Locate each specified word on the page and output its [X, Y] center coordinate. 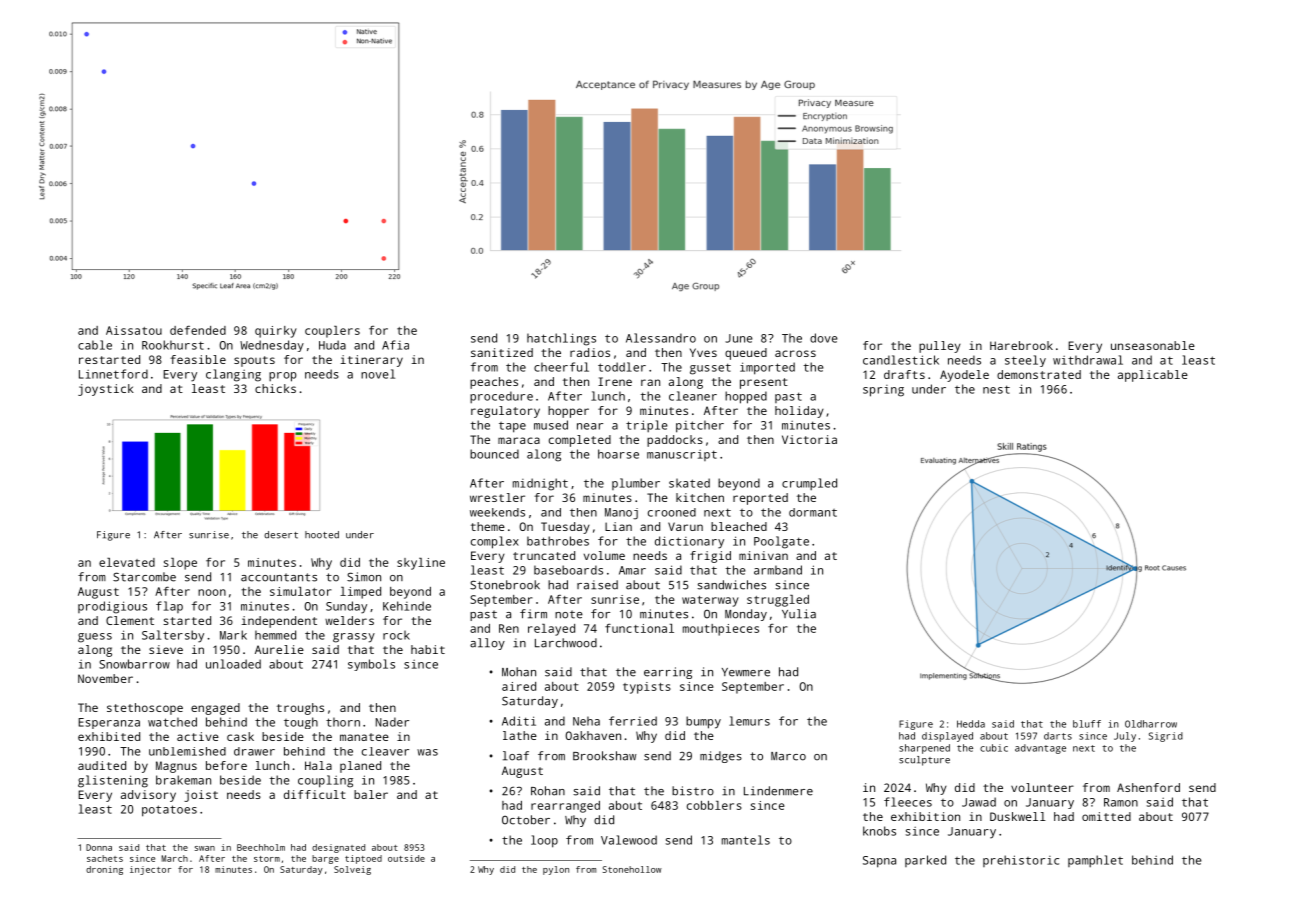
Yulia [799, 614]
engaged [215, 709]
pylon [556, 870]
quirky [276, 332]
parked [925, 861]
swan [205, 848]
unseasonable [1153, 345]
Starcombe [144, 577]
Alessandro [661, 338]
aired [519, 686]
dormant [813, 512]
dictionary [689, 542]
